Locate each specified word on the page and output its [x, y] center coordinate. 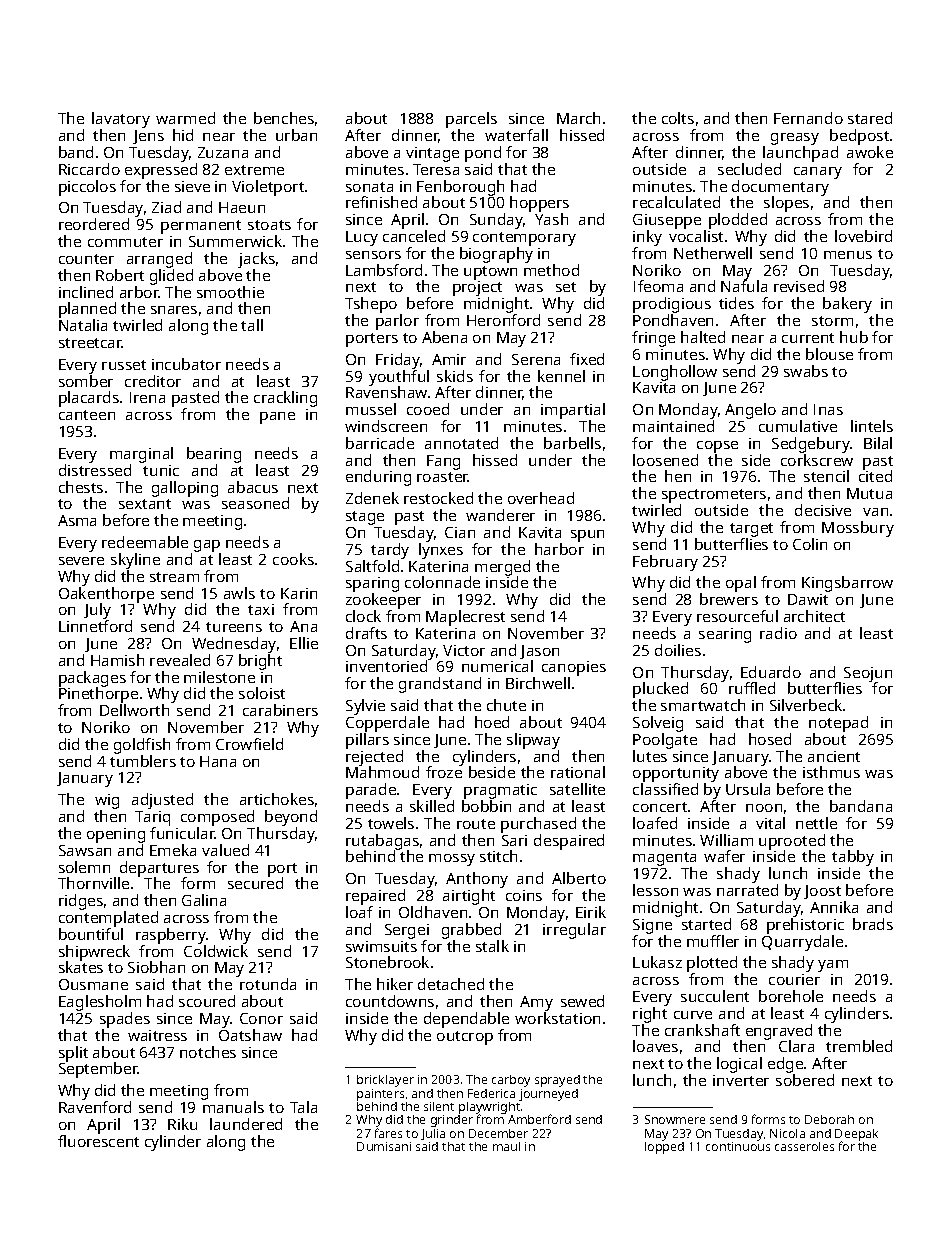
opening [116, 835]
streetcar [90, 343]
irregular [574, 931]
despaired [569, 842]
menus [848, 255]
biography [496, 255]
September [98, 1070]
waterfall [516, 135]
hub [854, 337]
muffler [713, 941]
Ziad [166, 207]
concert [660, 807]
